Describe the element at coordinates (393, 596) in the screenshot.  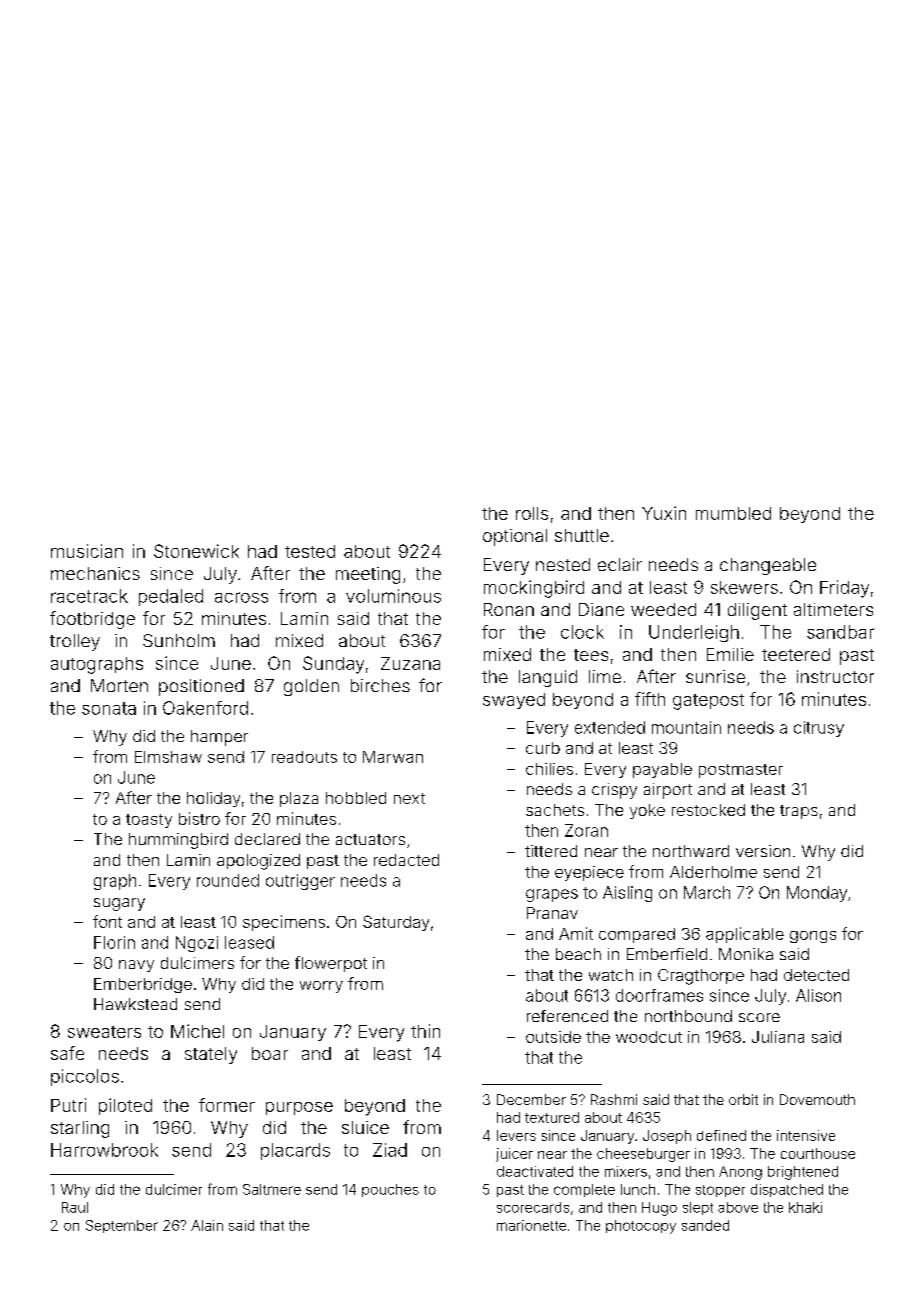
I see `voluminous` at that location.
